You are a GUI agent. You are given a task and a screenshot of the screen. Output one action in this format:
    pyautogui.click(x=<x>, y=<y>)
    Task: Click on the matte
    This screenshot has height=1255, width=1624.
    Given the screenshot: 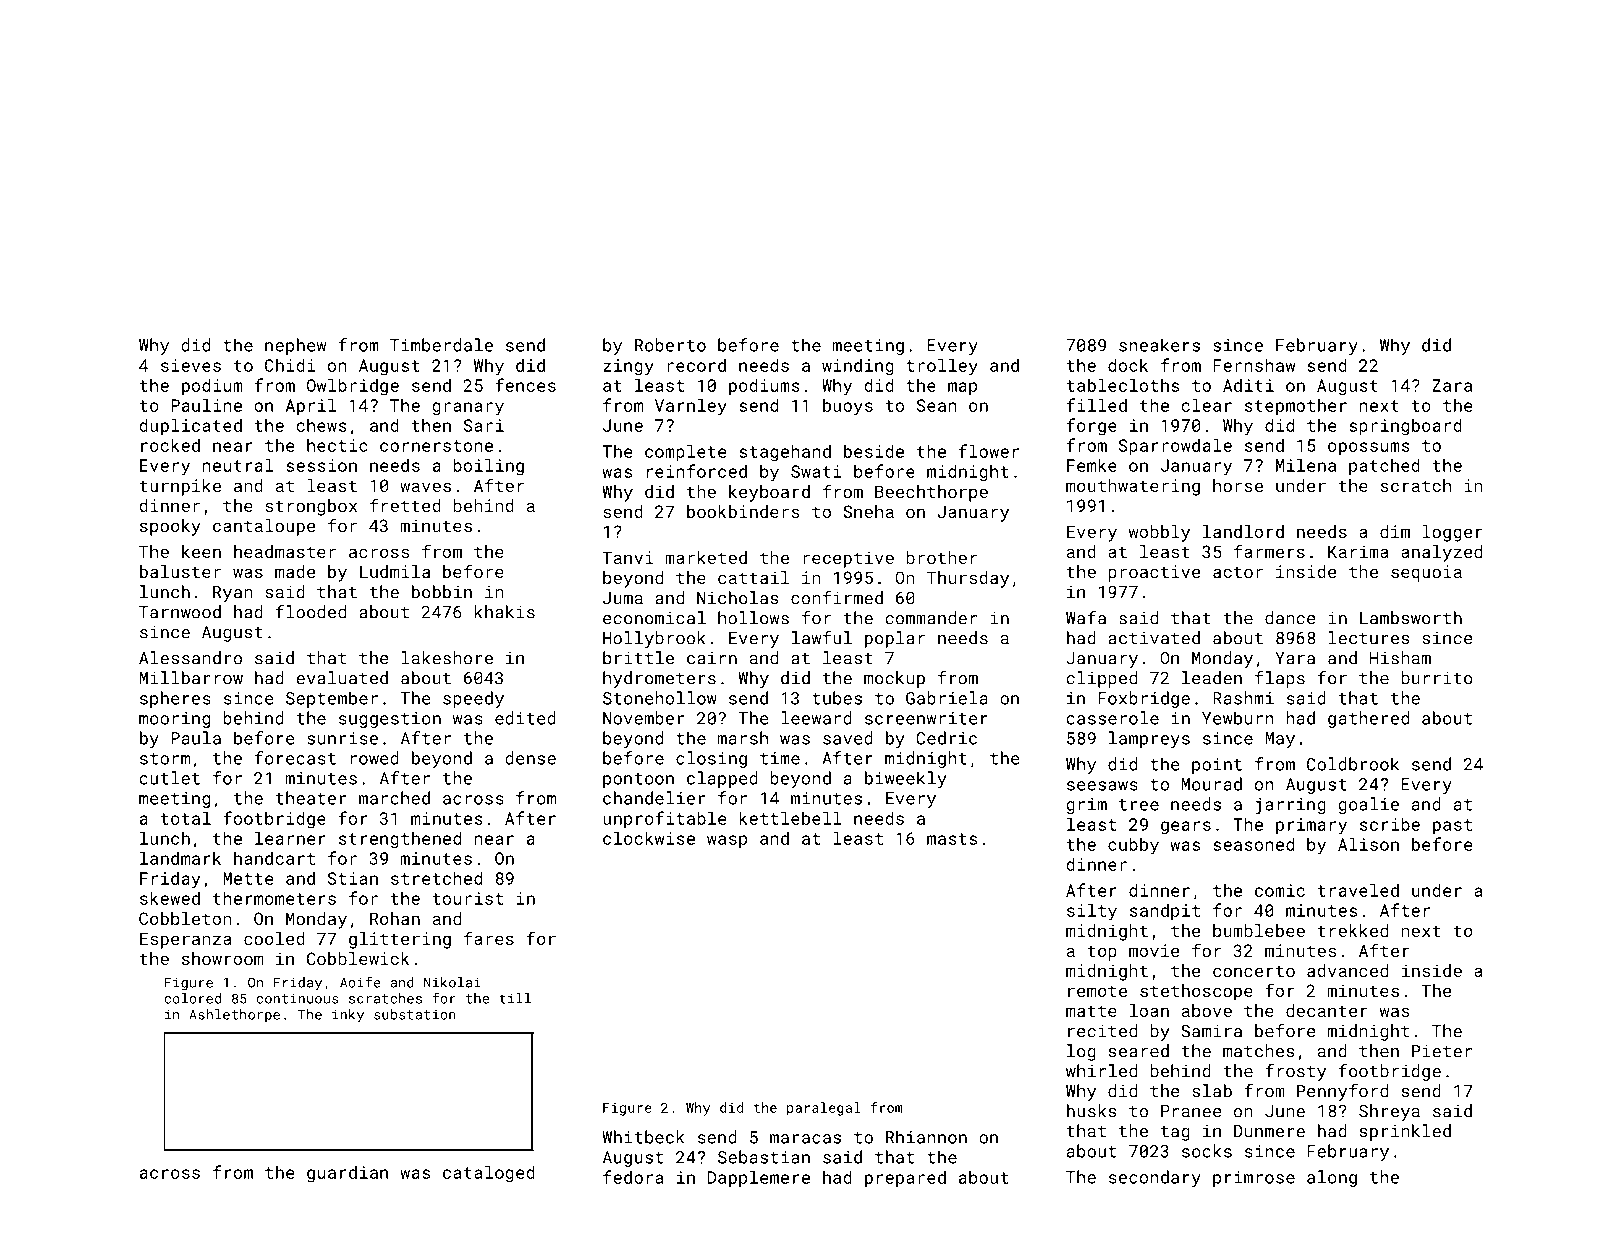 What is the action you would take?
    pyautogui.click(x=1091, y=1011)
